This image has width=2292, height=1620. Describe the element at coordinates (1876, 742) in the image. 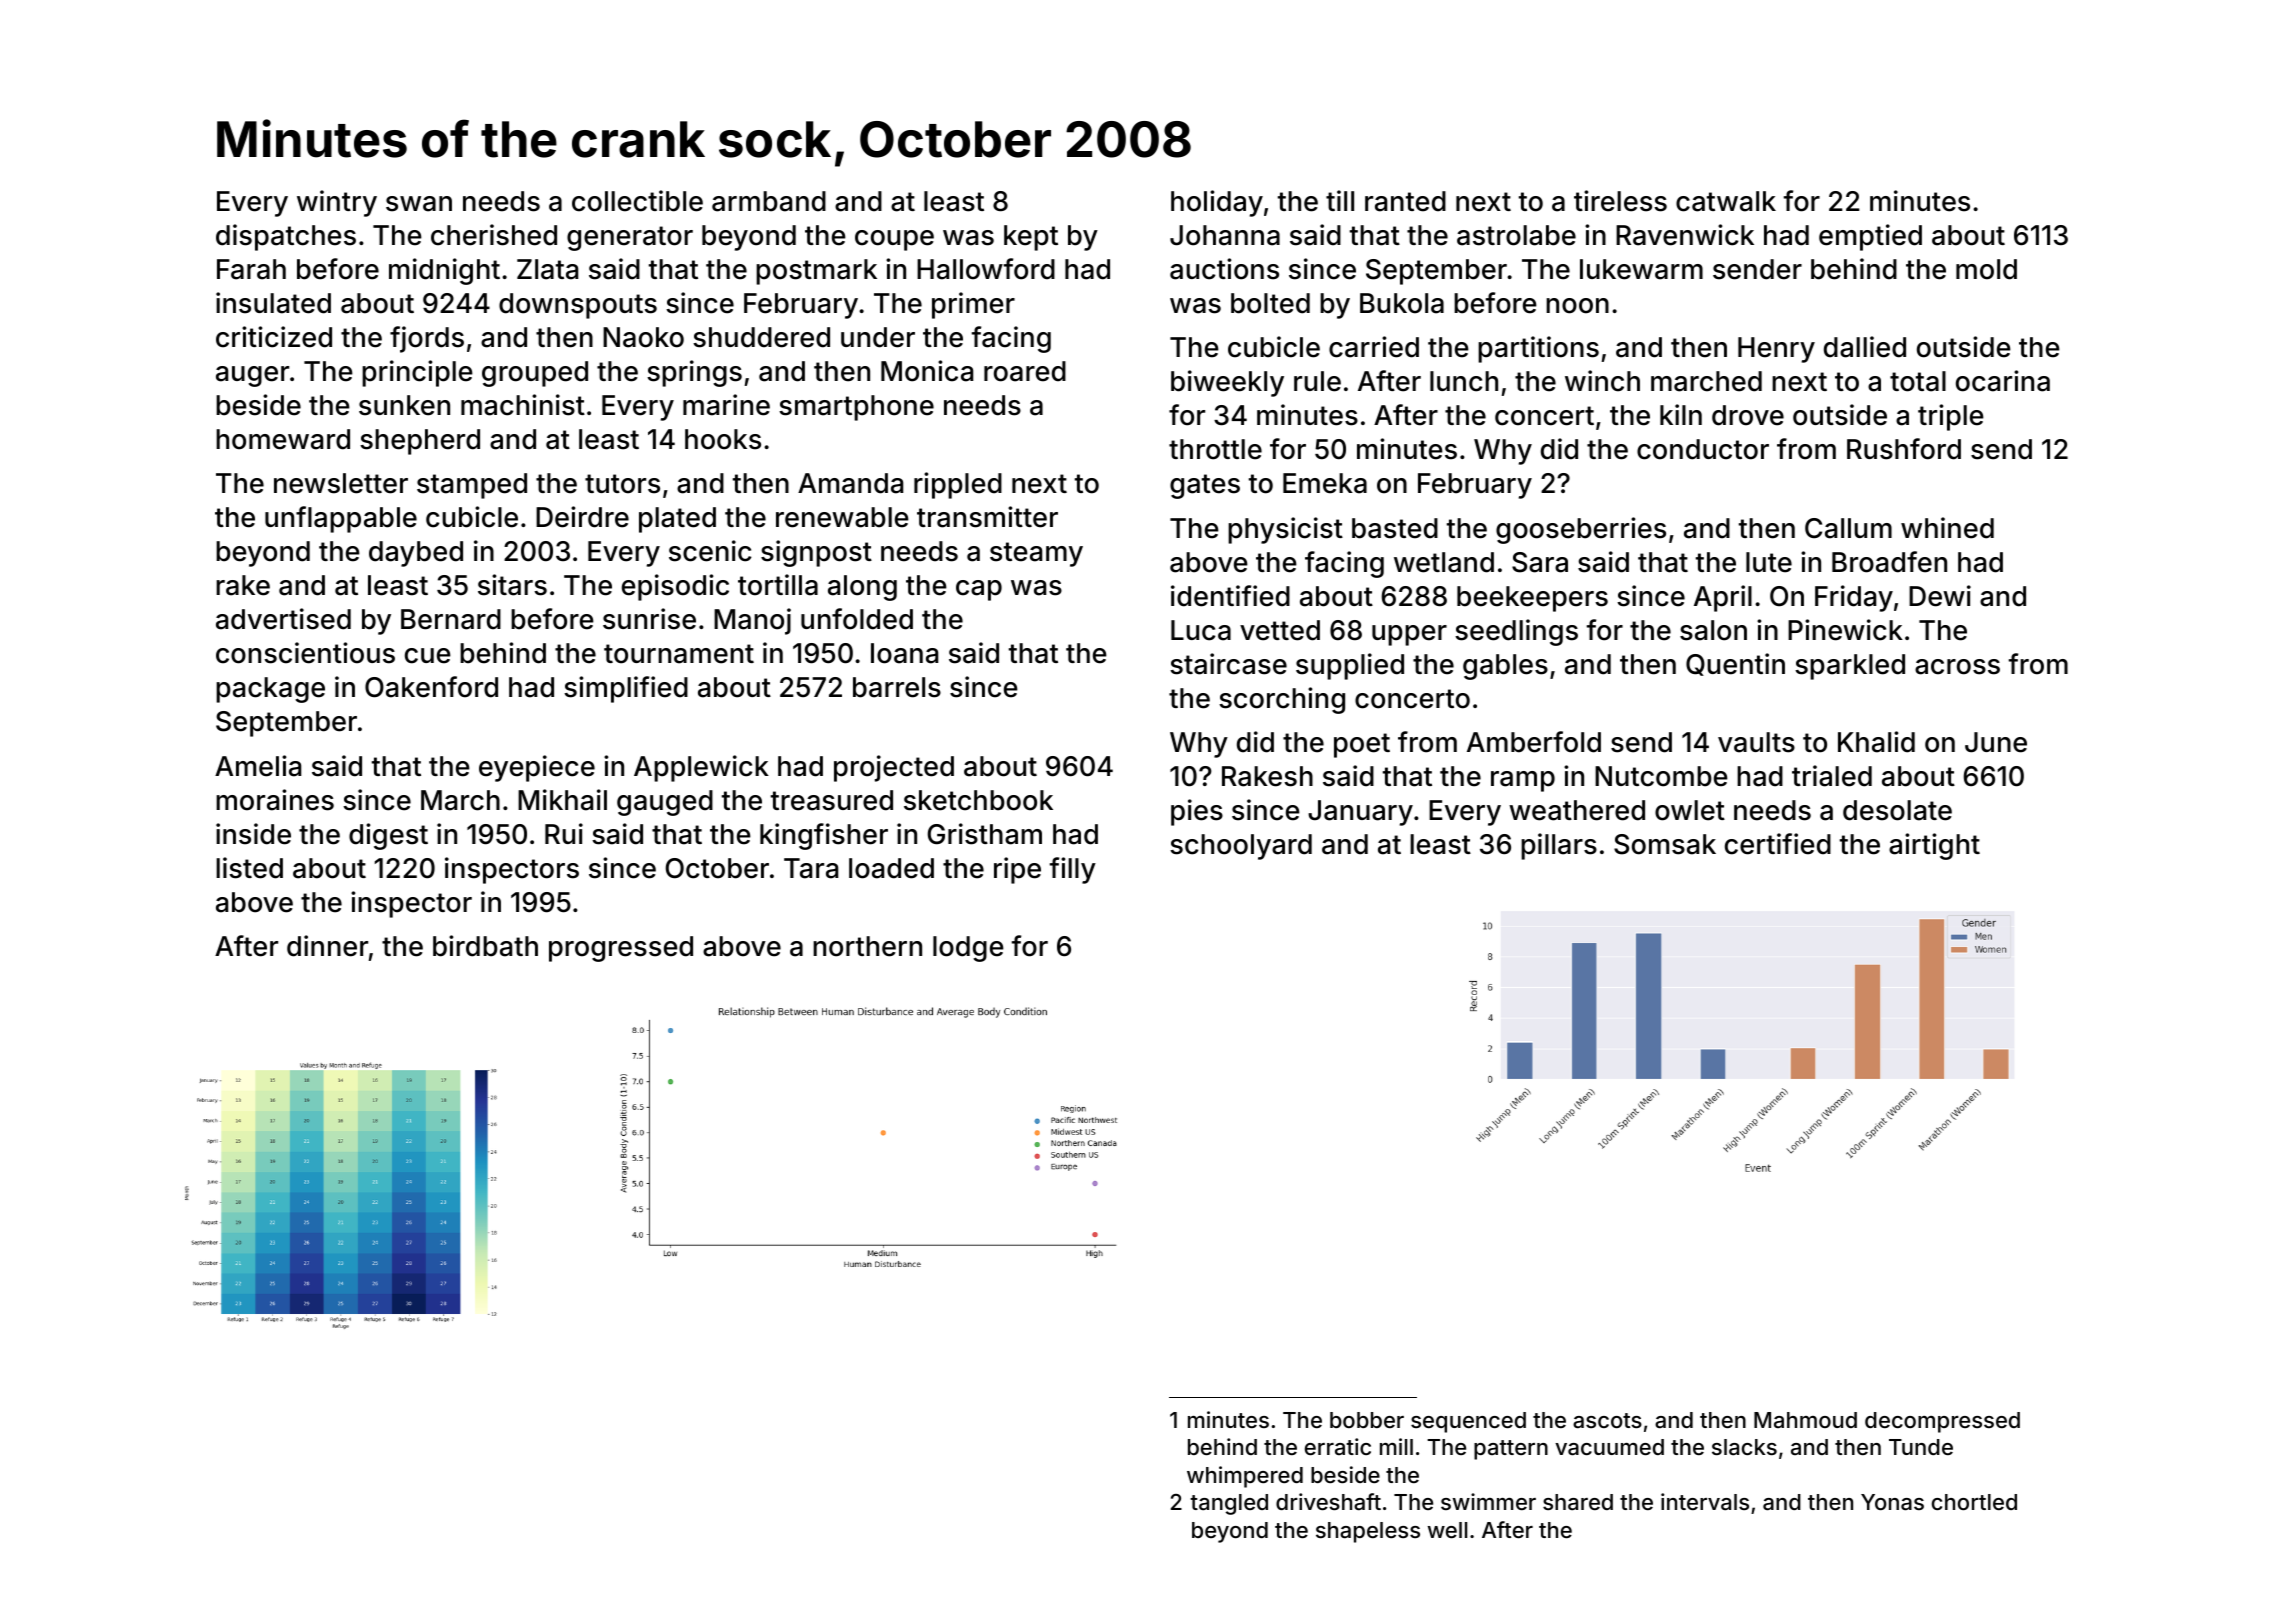

I see `Khalid` at that location.
